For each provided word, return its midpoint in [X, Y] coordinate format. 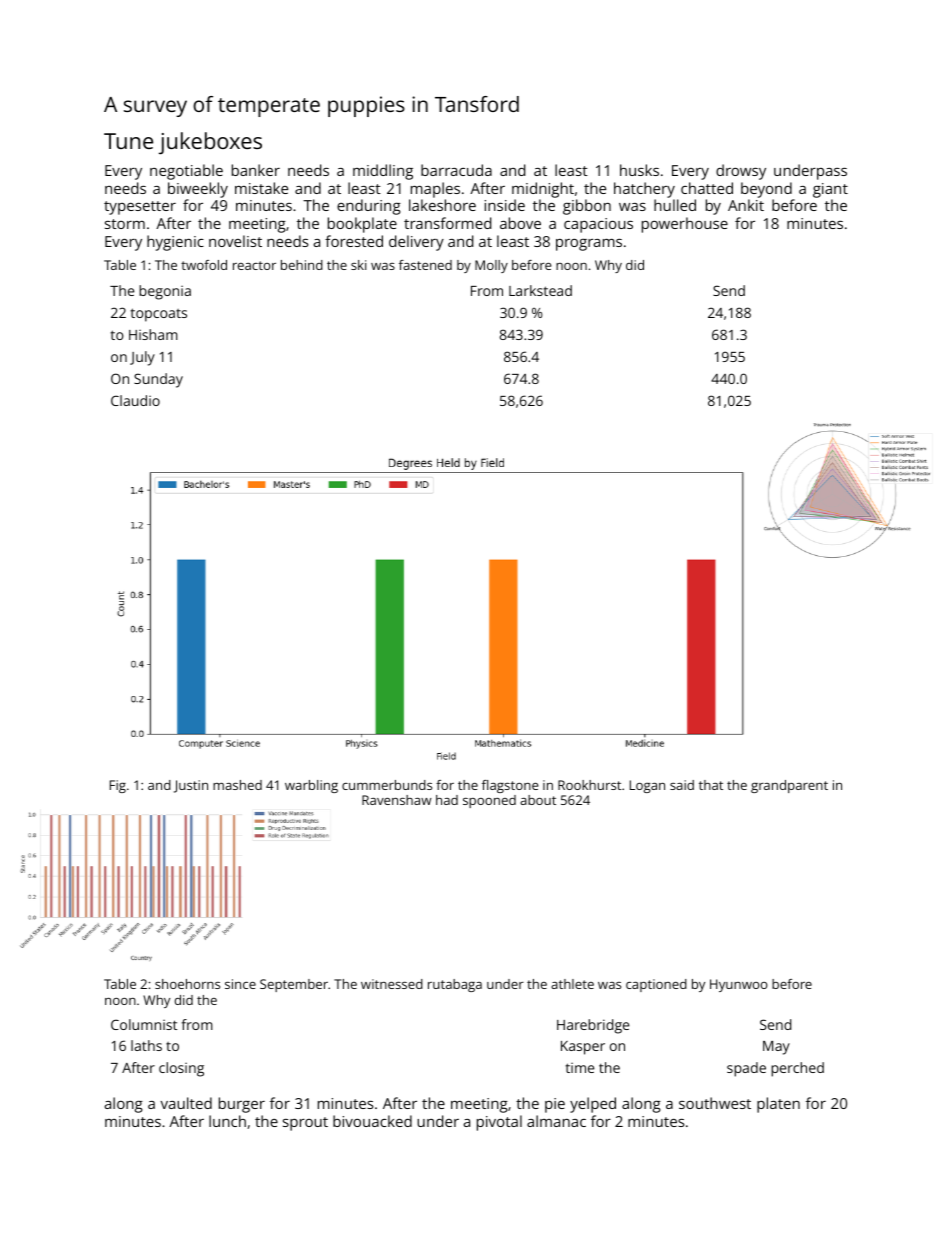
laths [146, 1045]
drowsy [741, 172]
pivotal [499, 1123]
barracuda [456, 170]
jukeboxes [210, 143]
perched [797, 1069]
